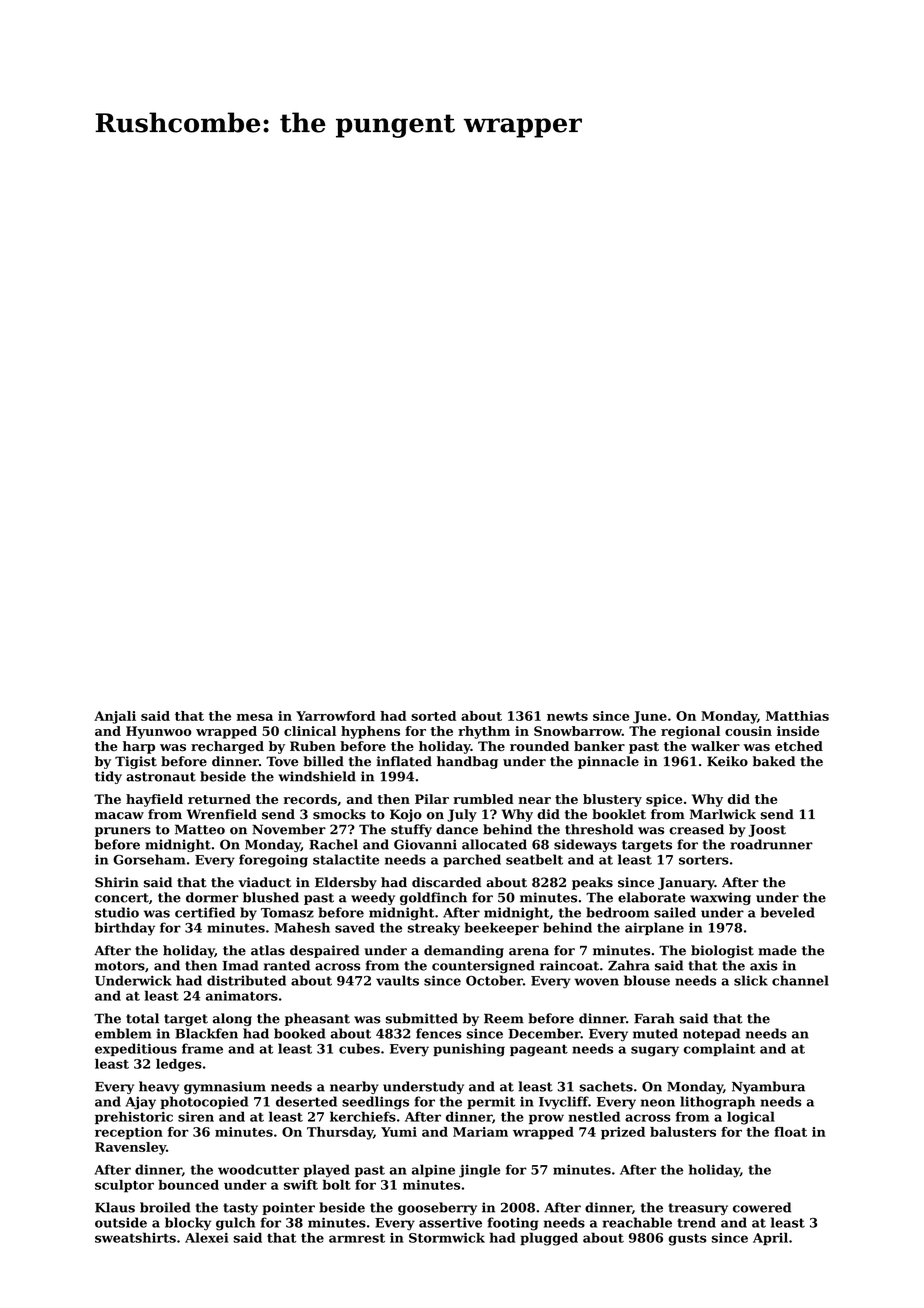 The image size is (924, 1308). What do you see at coordinates (790, 1132) in the screenshot?
I see `float` at bounding box center [790, 1132].
